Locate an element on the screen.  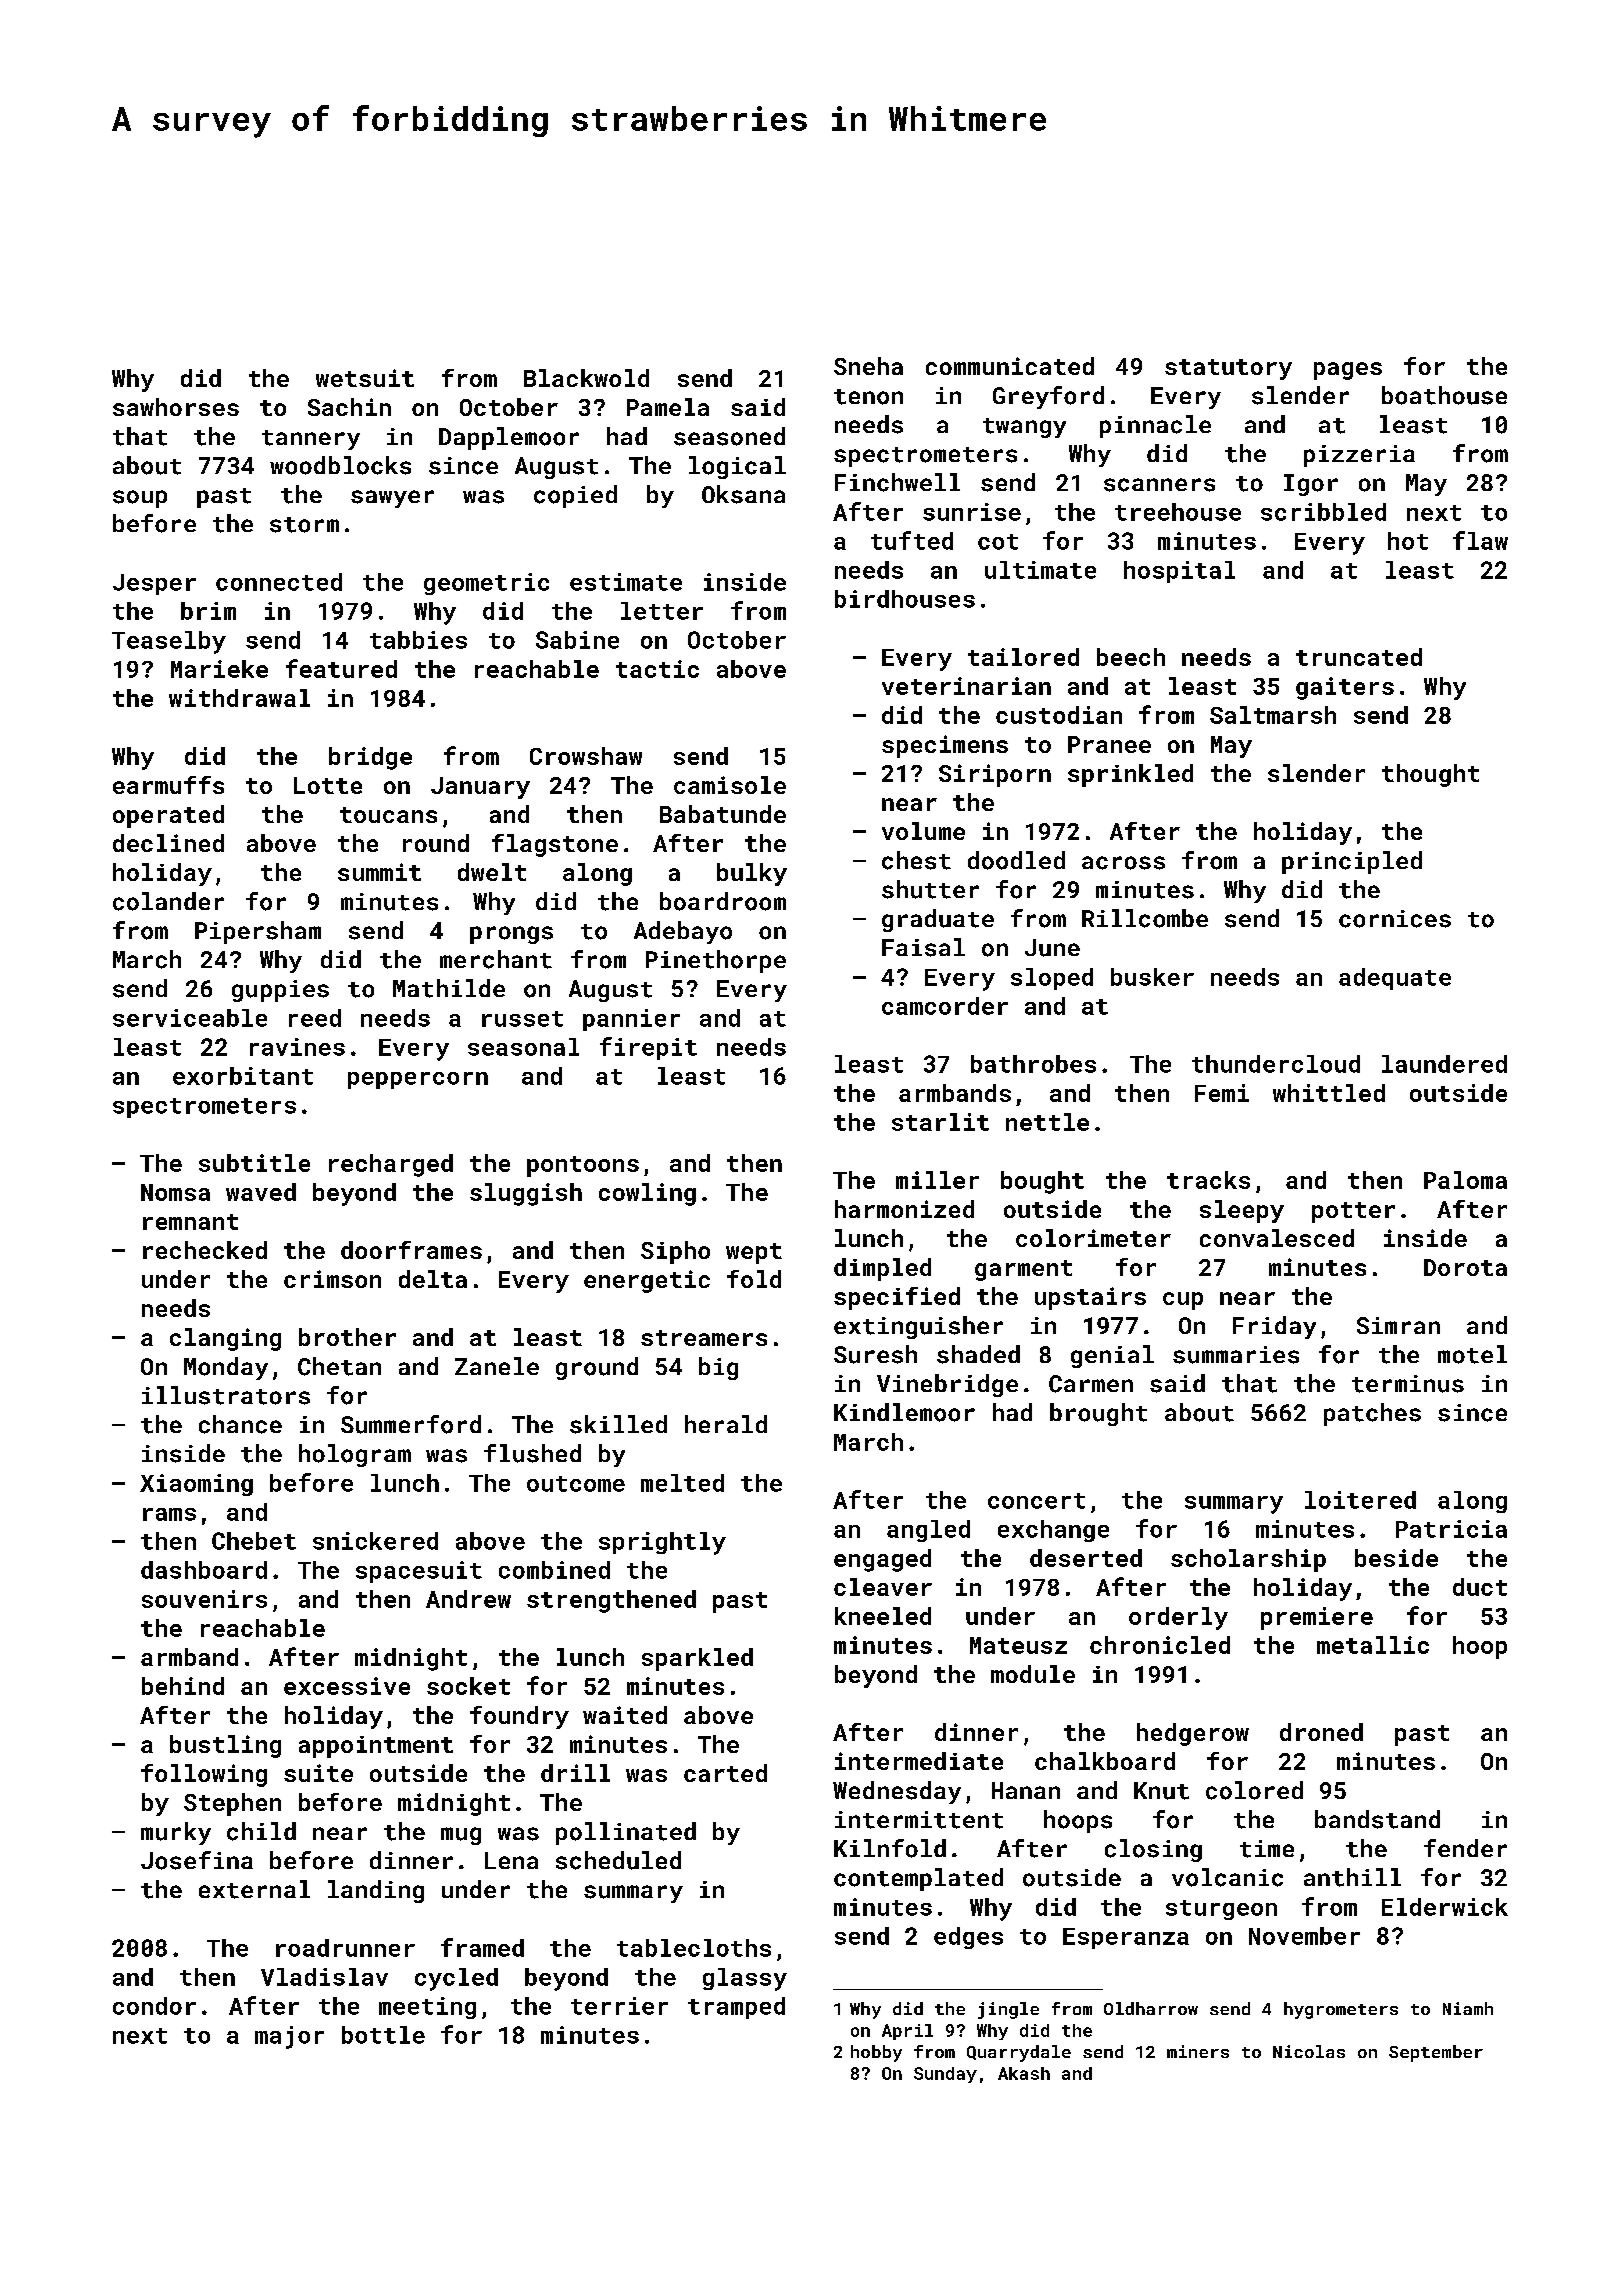
chest is located at coordinates (916, 860).
